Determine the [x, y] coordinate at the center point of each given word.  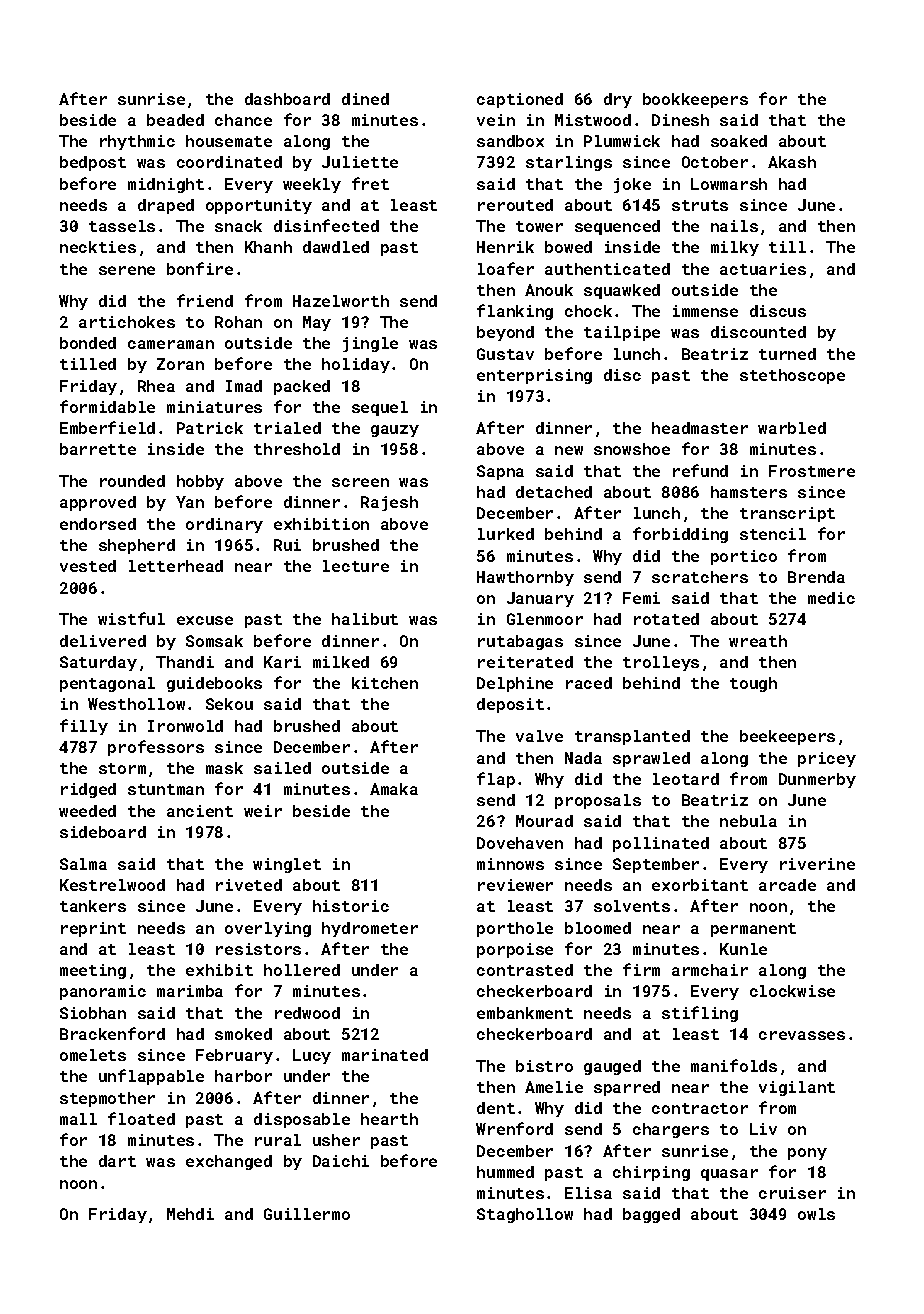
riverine [817, 864]
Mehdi [190, 1214]
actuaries [763, 269]
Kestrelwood [112, 885]
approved [98, 503]
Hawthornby [525, 578]
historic [351, 906]
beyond [505, 333]
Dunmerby [817, 780]
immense [705, 311]
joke [632, 185]
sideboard [103, 832]
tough [753, 684]
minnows [510, 864]
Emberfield [107, 427]
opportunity [259, 206]
